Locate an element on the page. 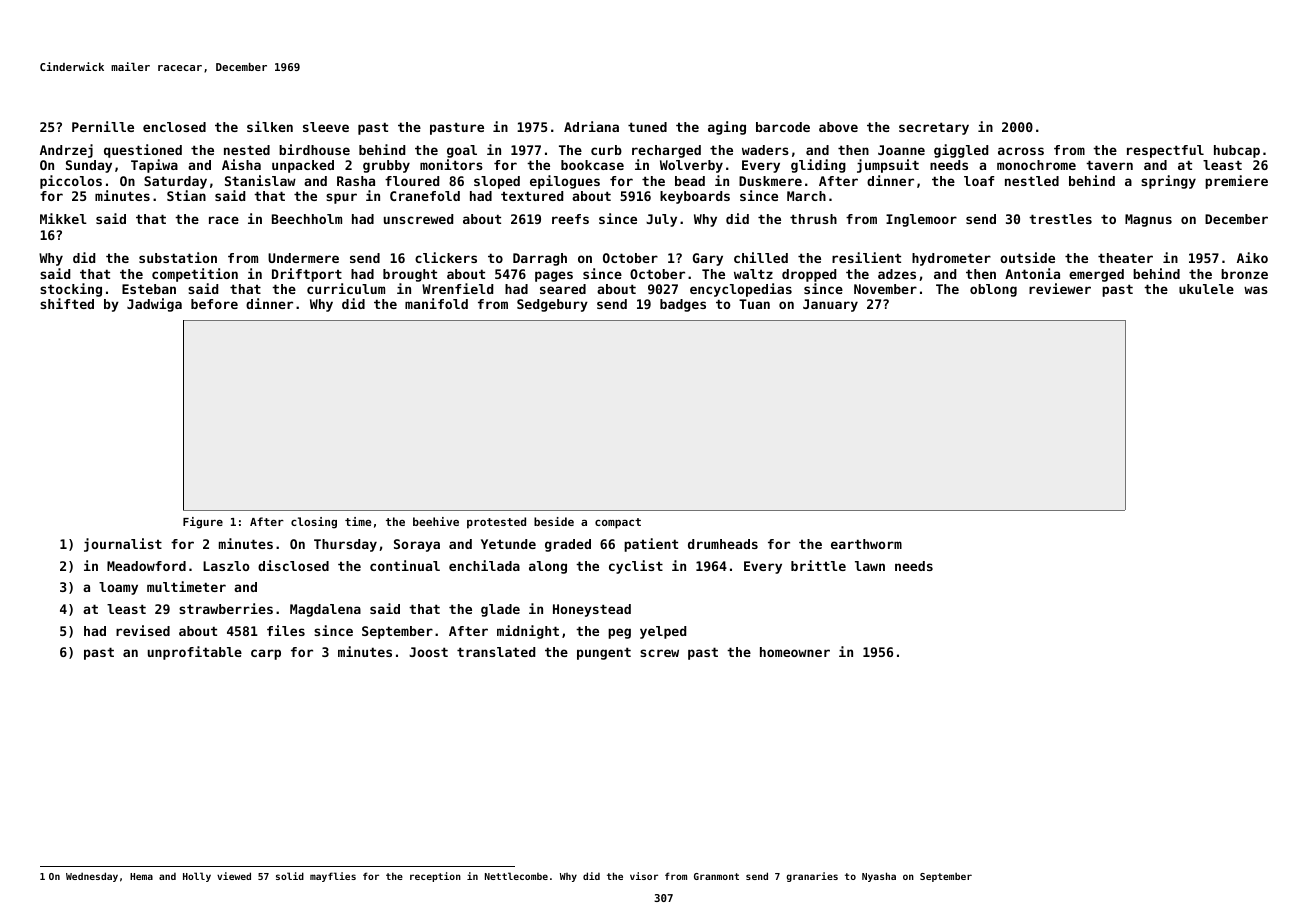 This document has height=924, width=1308. Magnus is located at coordinates (1148, 220).
